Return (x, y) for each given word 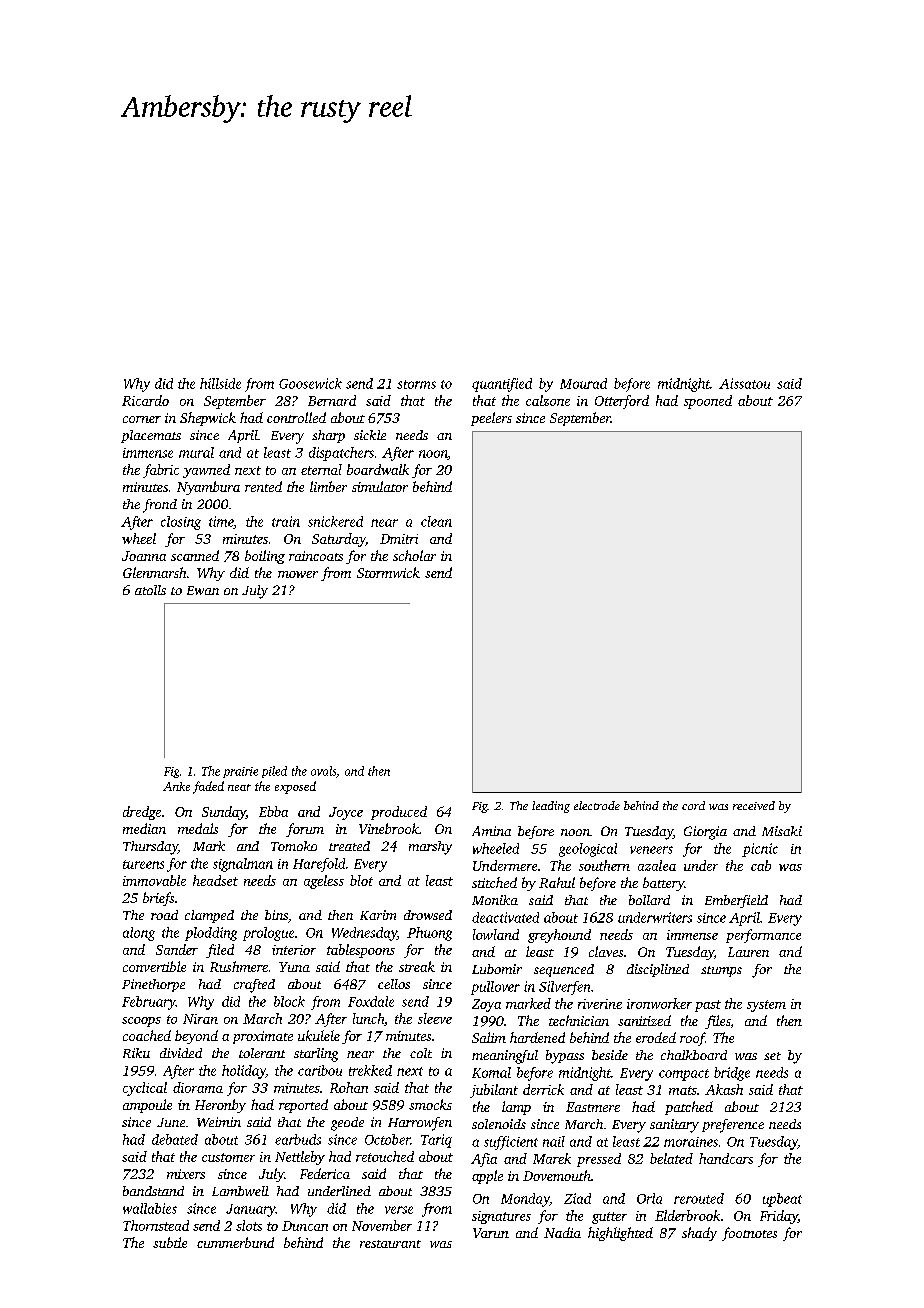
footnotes (749, 1234)
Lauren (748, 952)
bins (276, 915)
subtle (170, 1242)
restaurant (390, 1244)
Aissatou (744, 383)
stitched (494, 882)
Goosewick (310, 383)
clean (436, 521)
